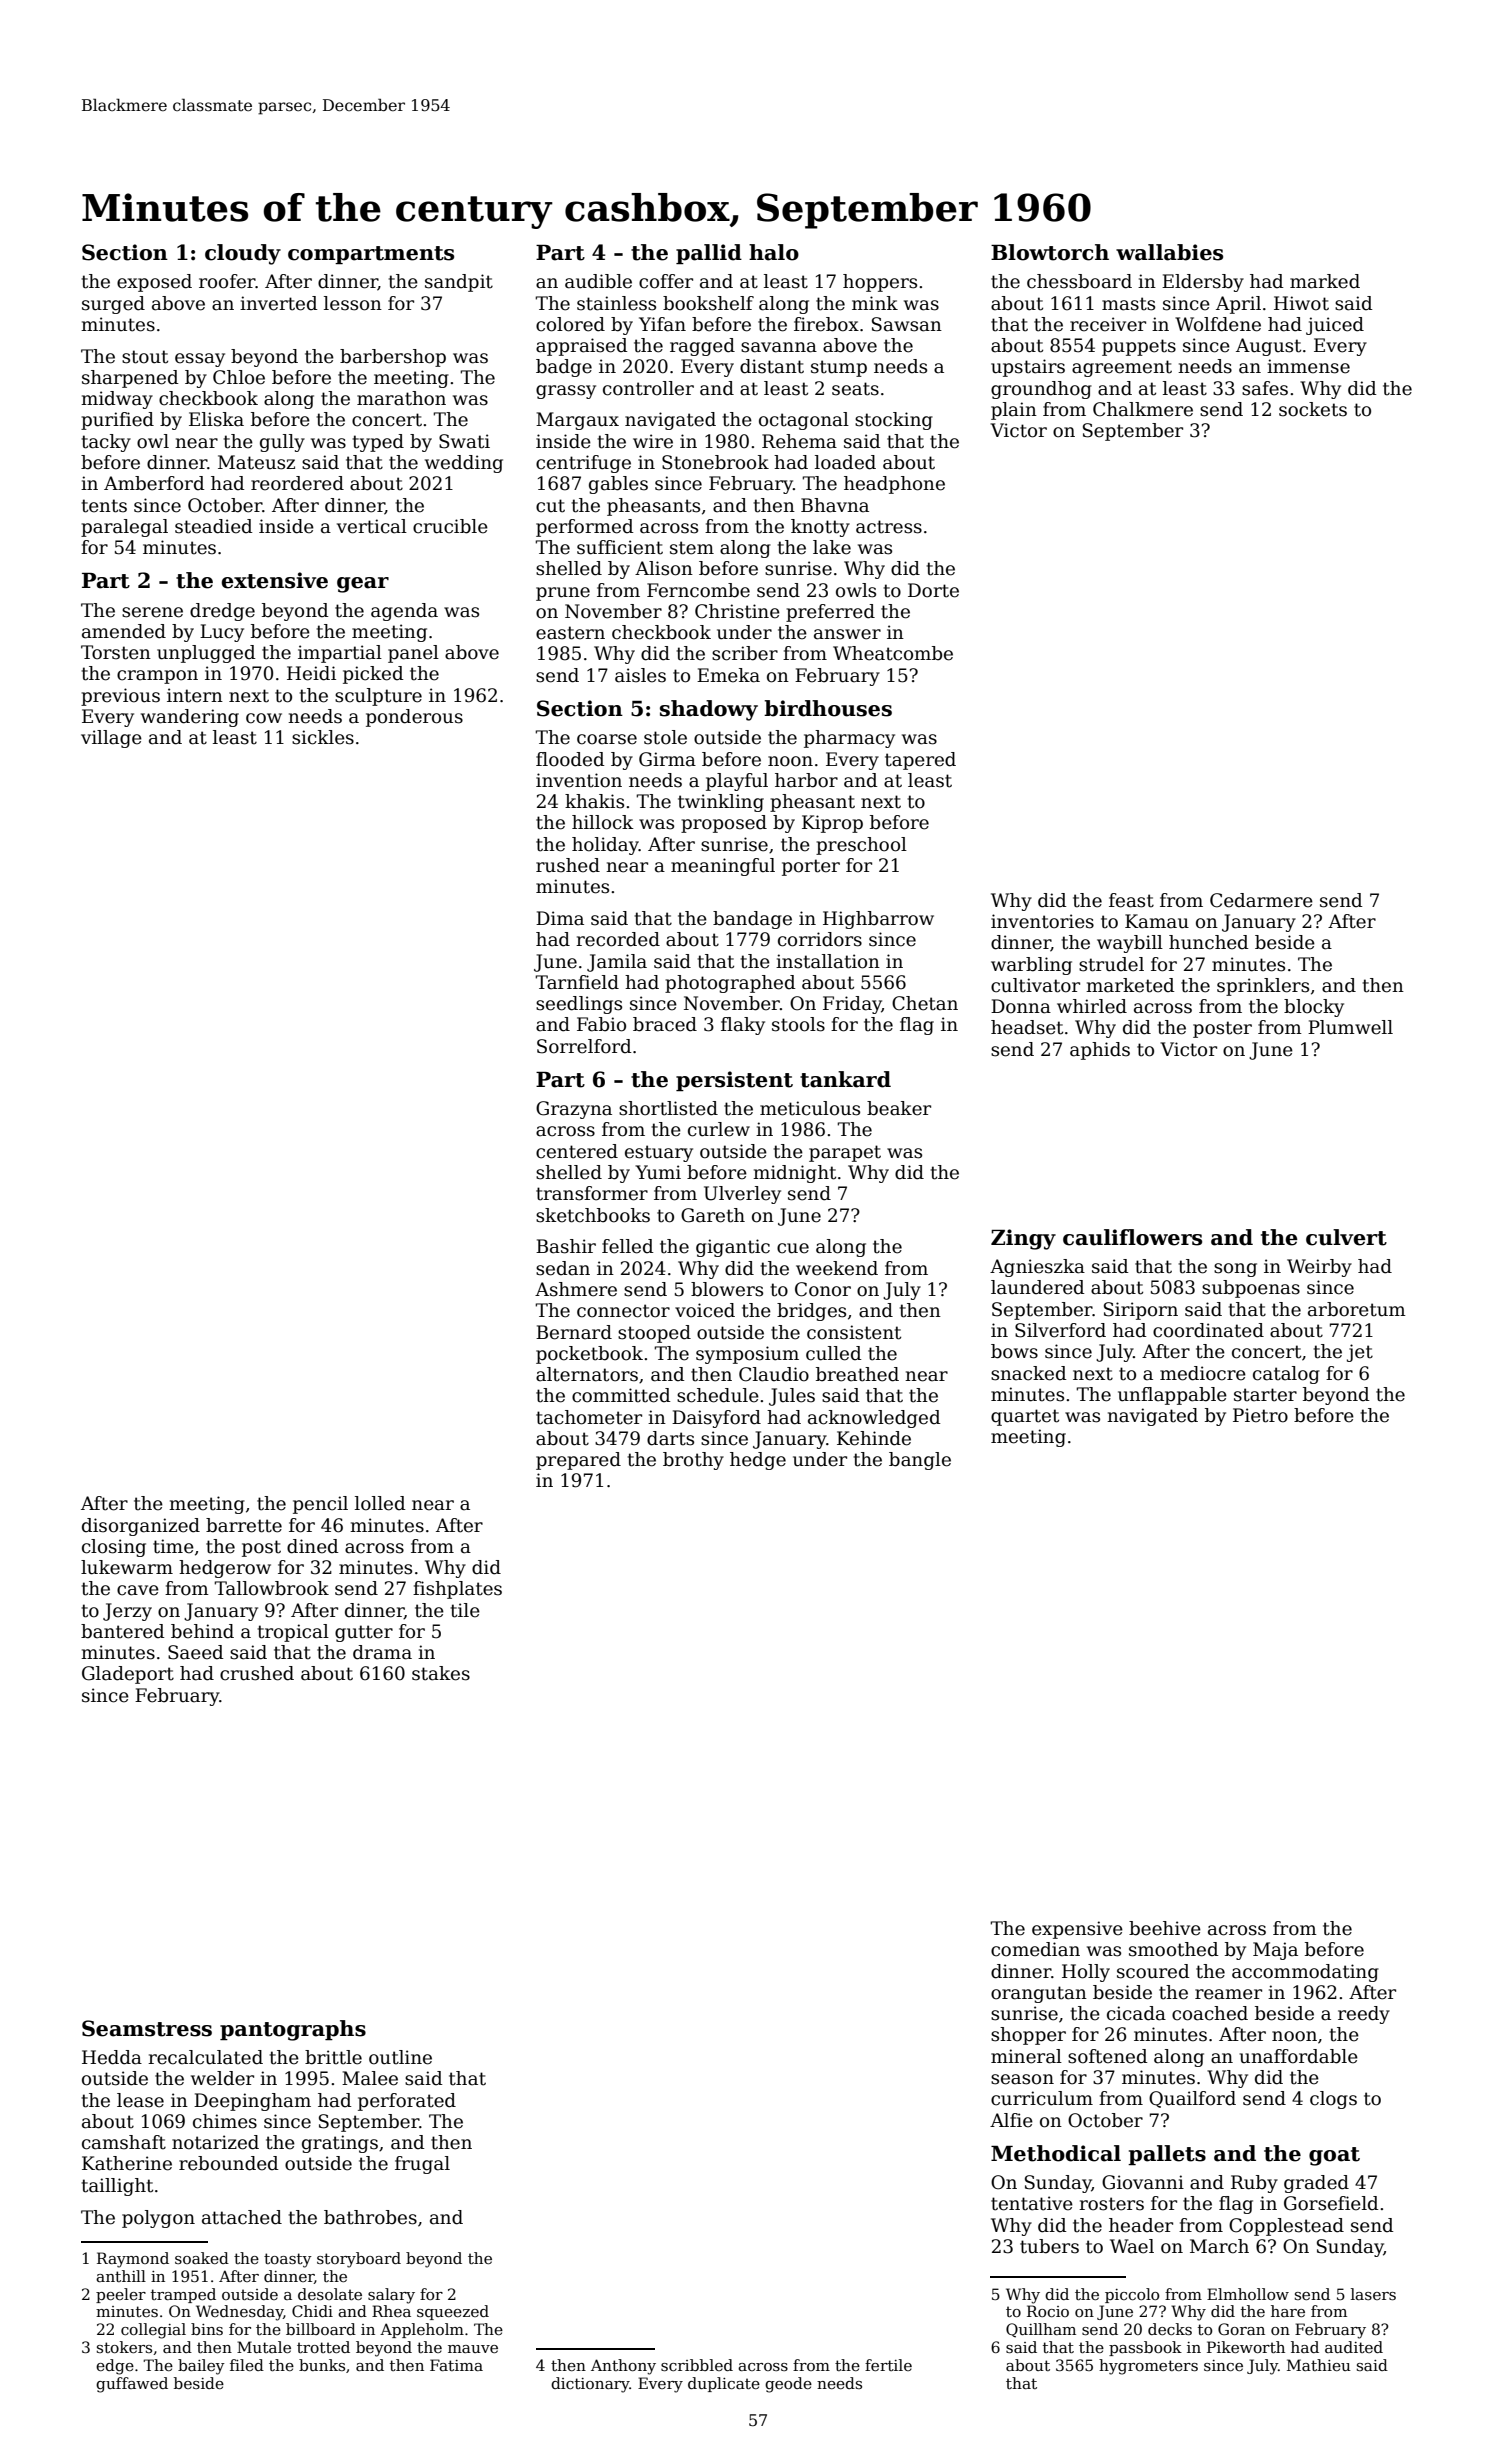 The image size is (1496, 2464). Describe the element at coordinates (114, 1548) in the document. I see `closing` at that location.
